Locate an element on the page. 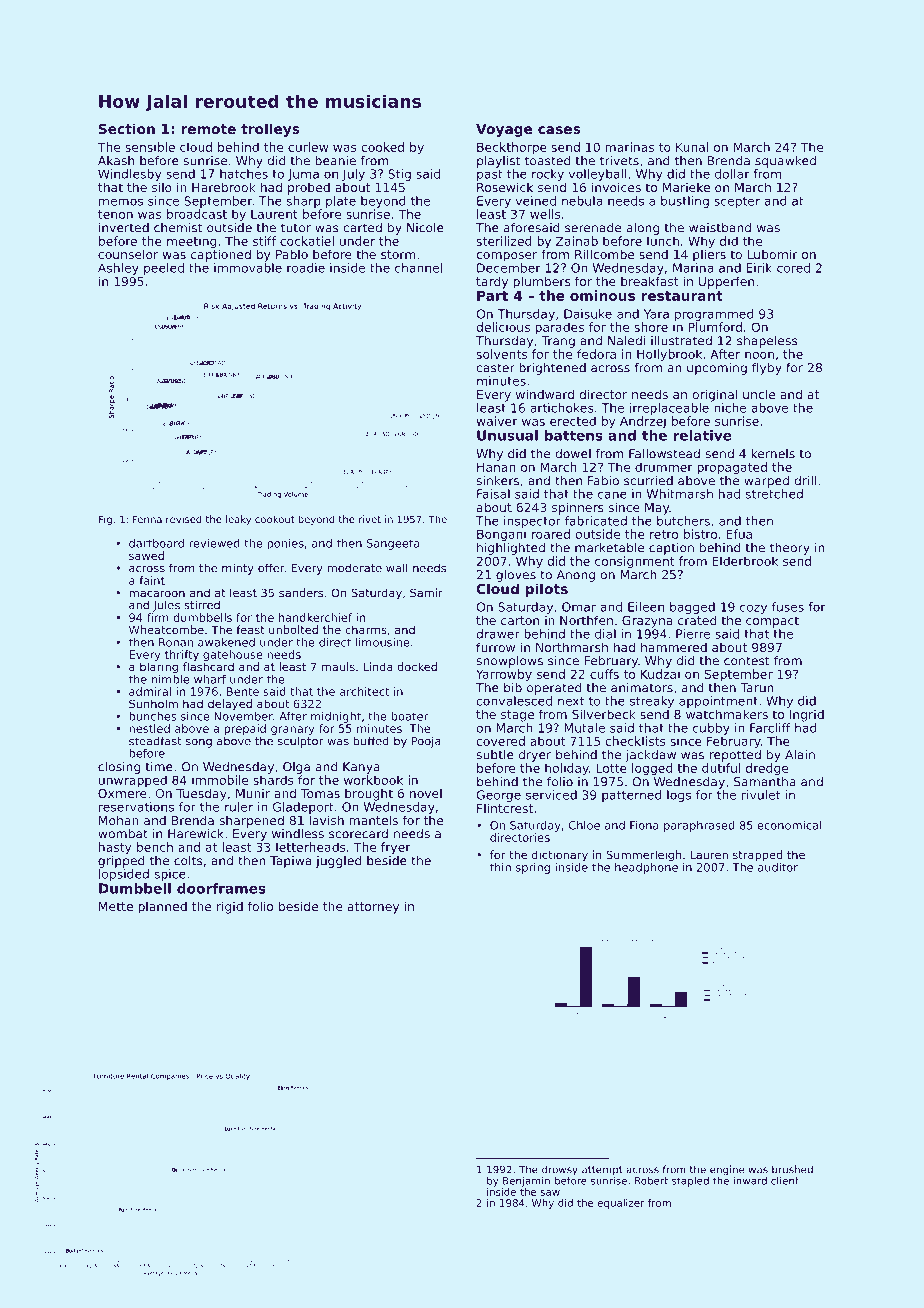  Section is located at coordinates (127, 128).
